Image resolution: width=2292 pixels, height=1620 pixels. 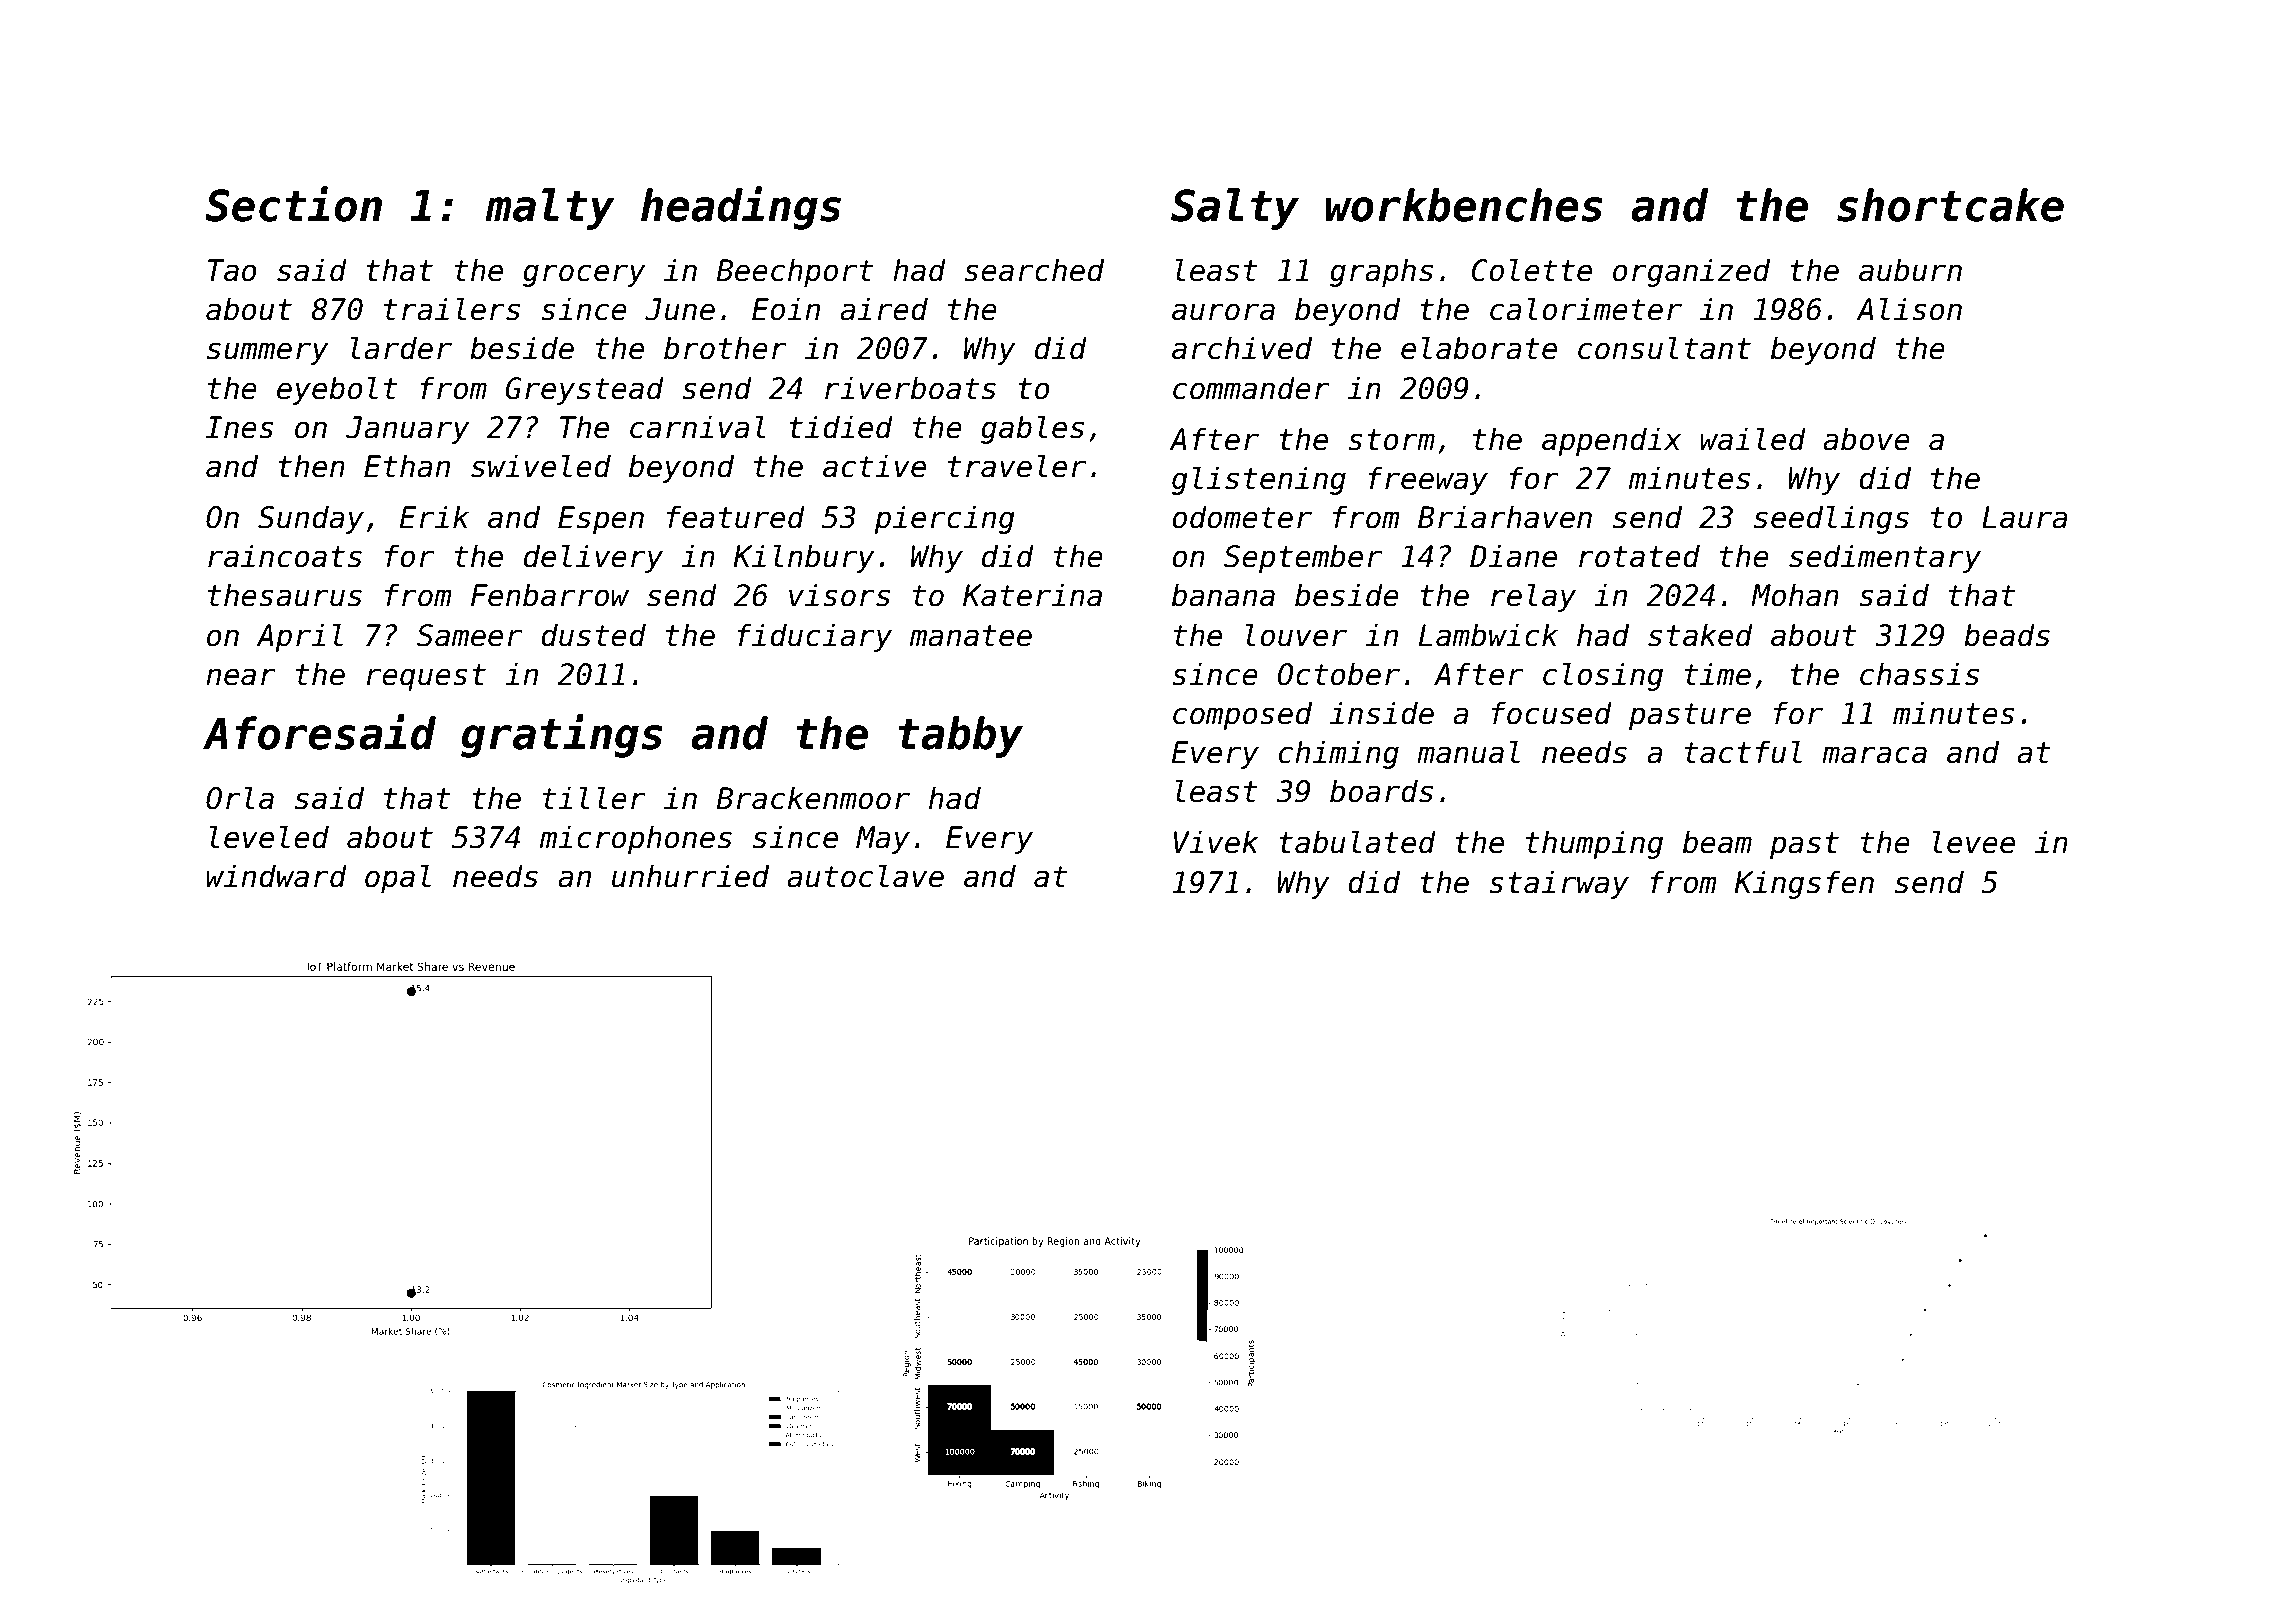 What do you see at coordinates (550, 595) in the page?
I see `Fenbarrow` at bounding box center [550, 595].
